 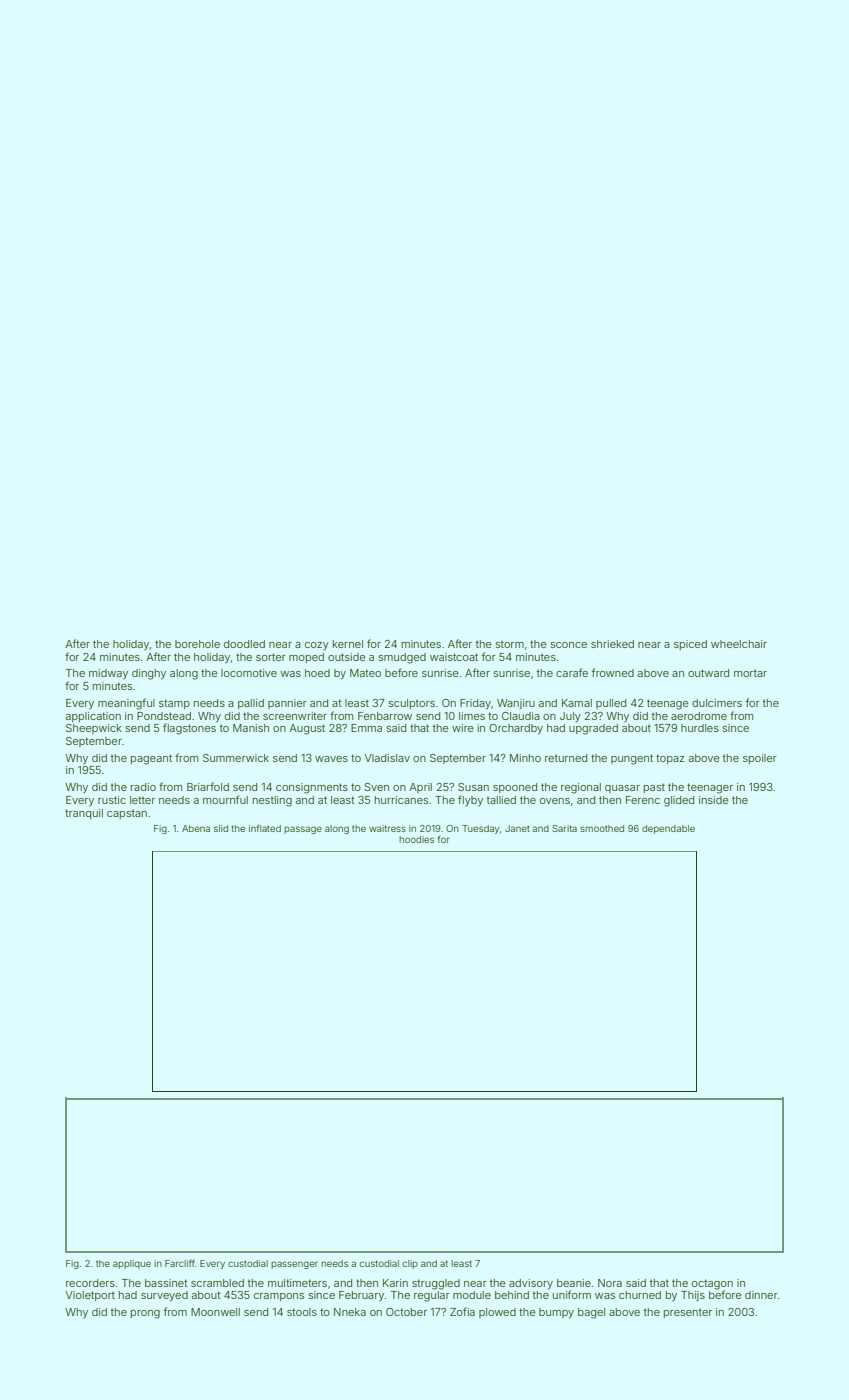 What do you see at coordinates (497, 1313) in the document?
I see `plowed` at bounding box center [497, 1313].
